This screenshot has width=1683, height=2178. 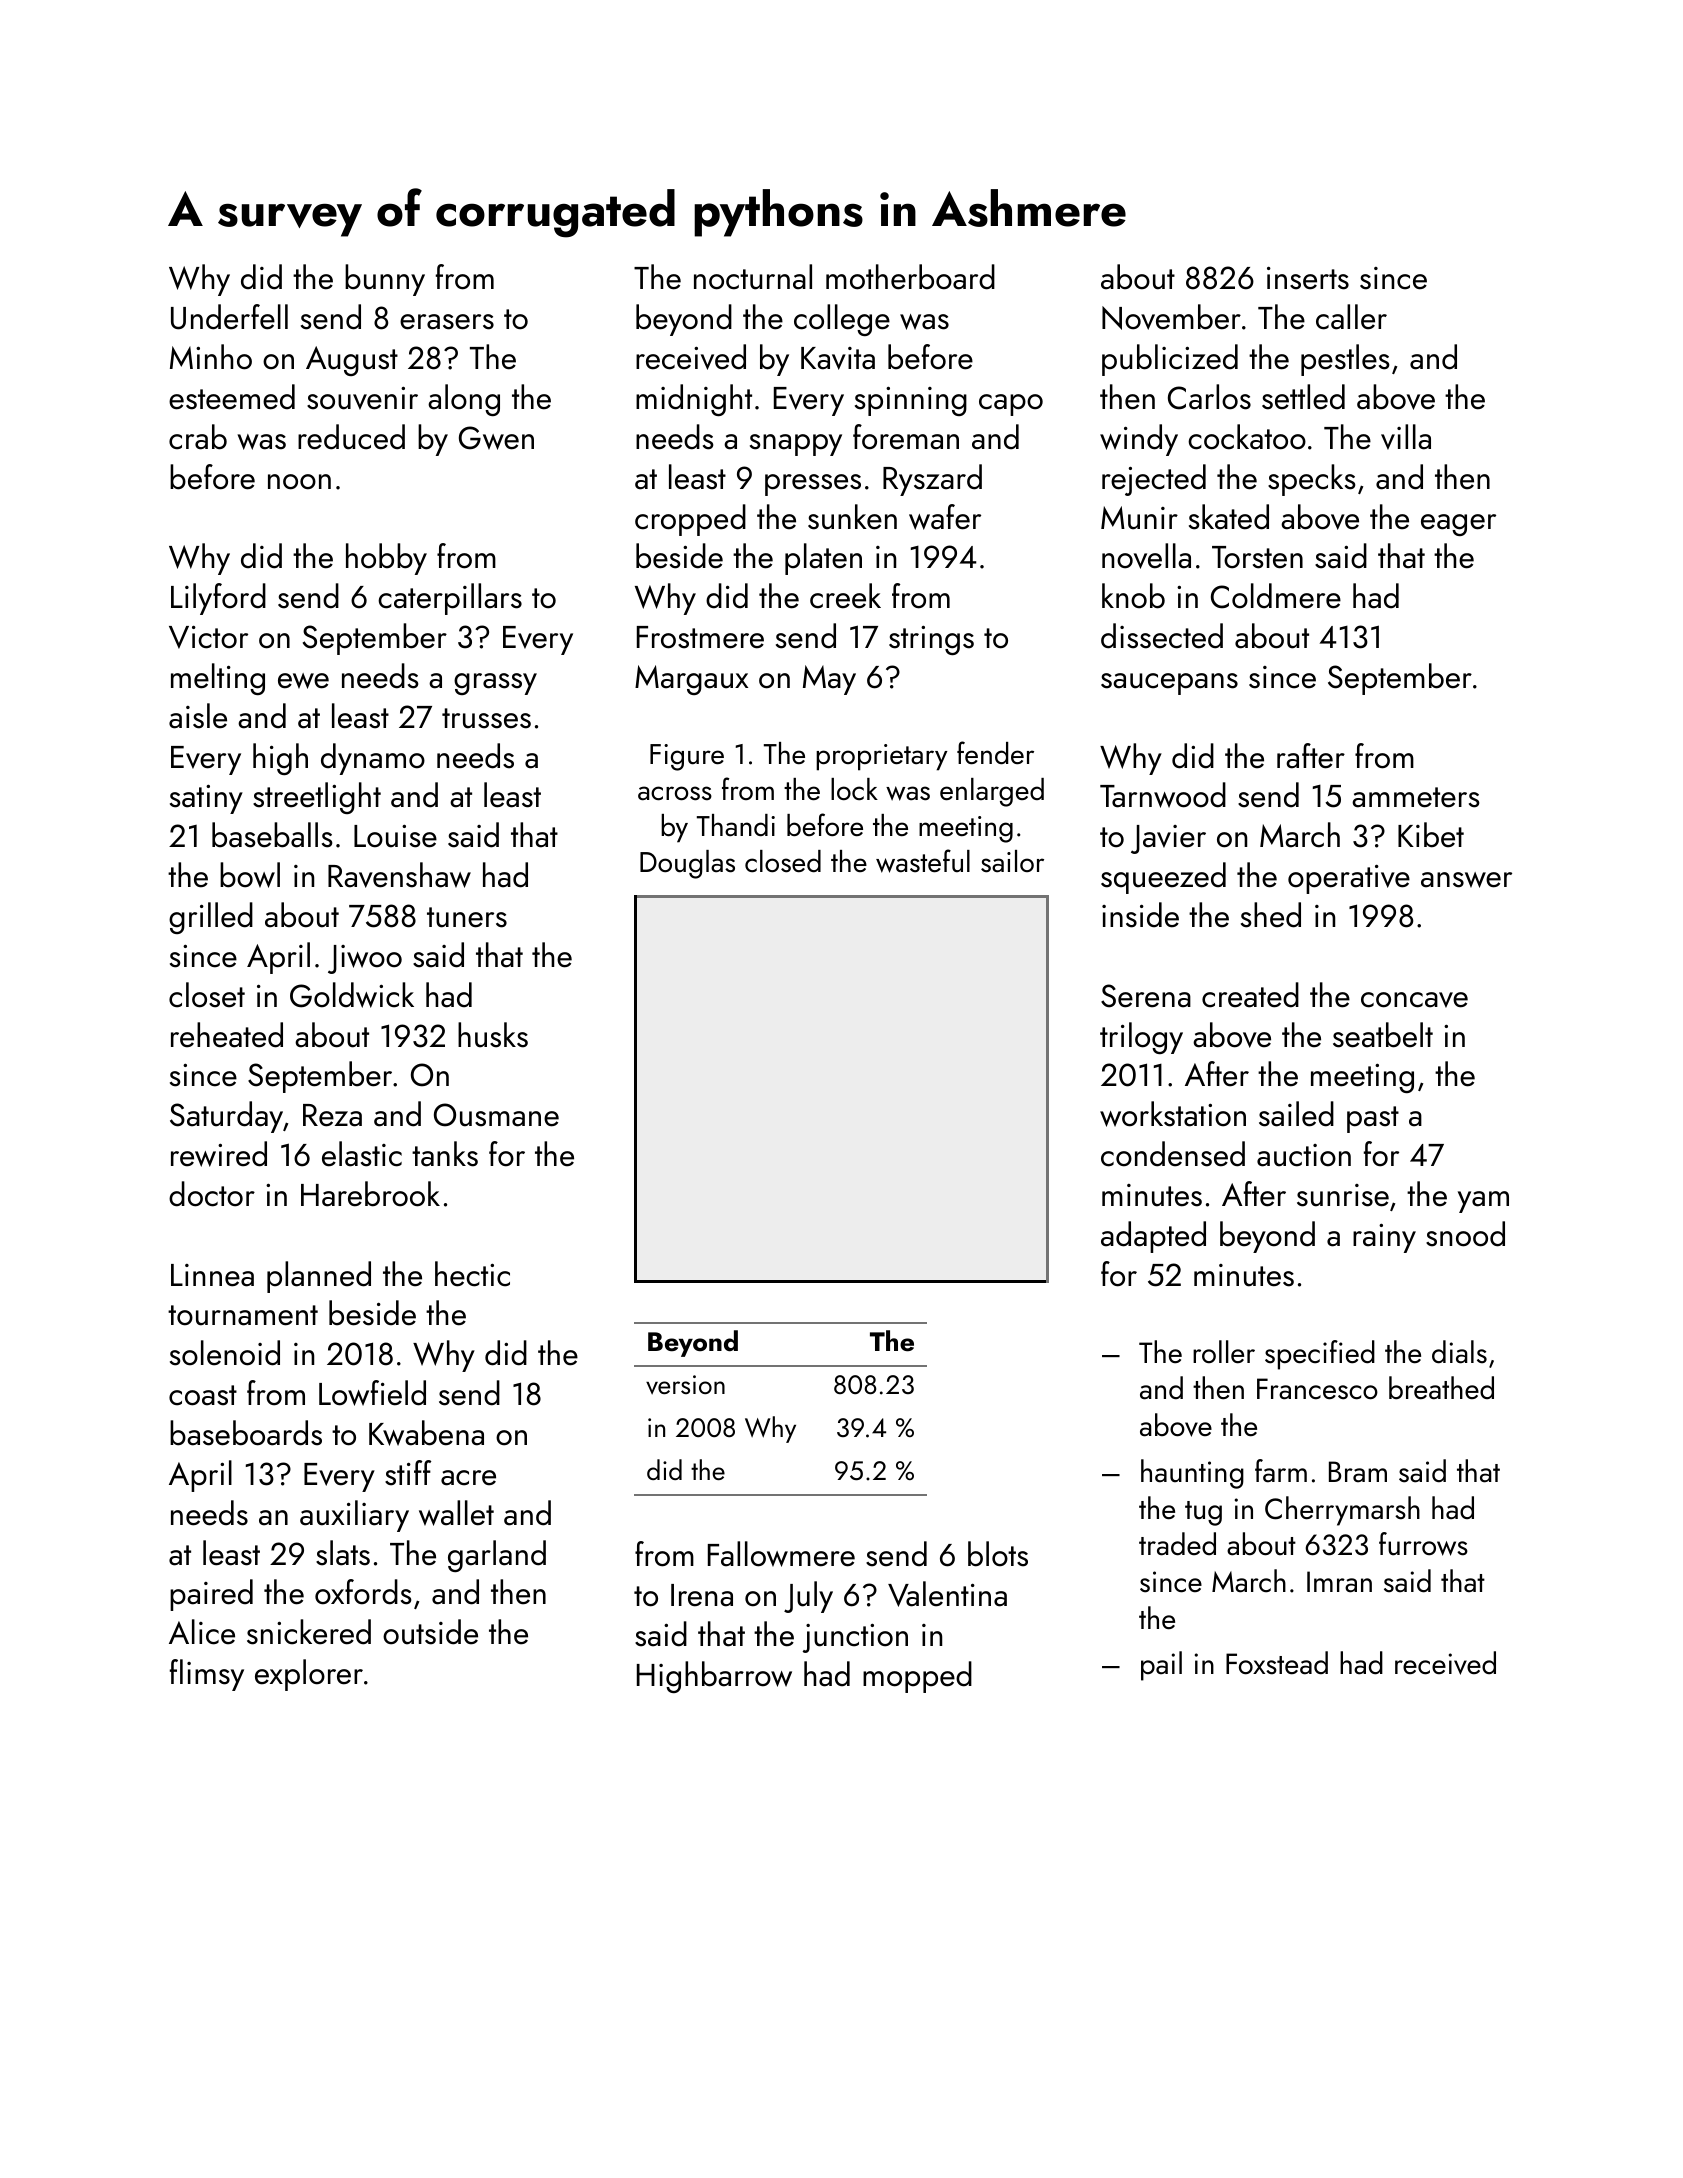 What do you see at coordinates (1308, 278) in the screenshot?
I see `inserts` at bounding box center [1308, 278].
